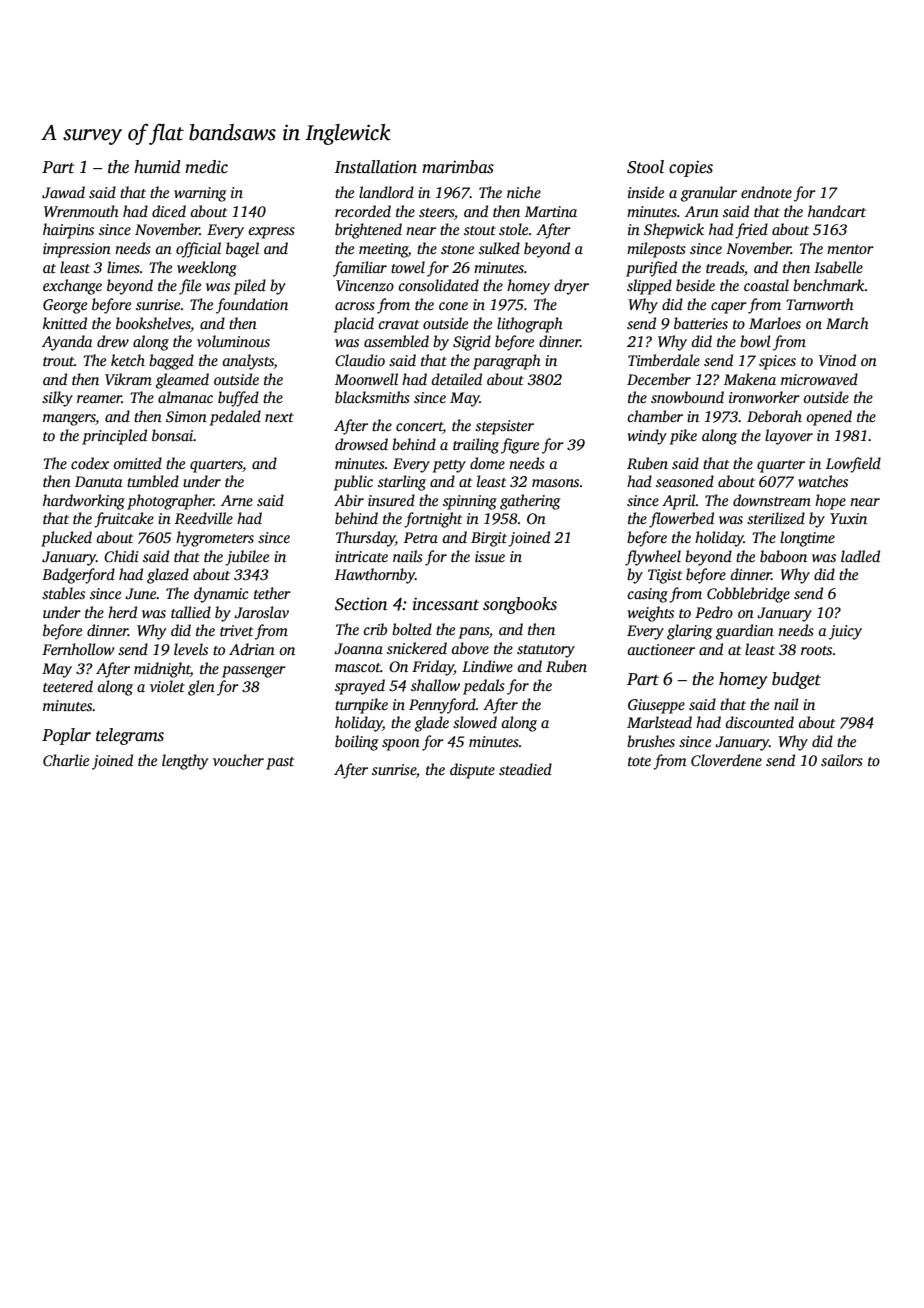 The width and height of the screenshot is (924, 1308). I want to click on teetered, so click(68, 686).
